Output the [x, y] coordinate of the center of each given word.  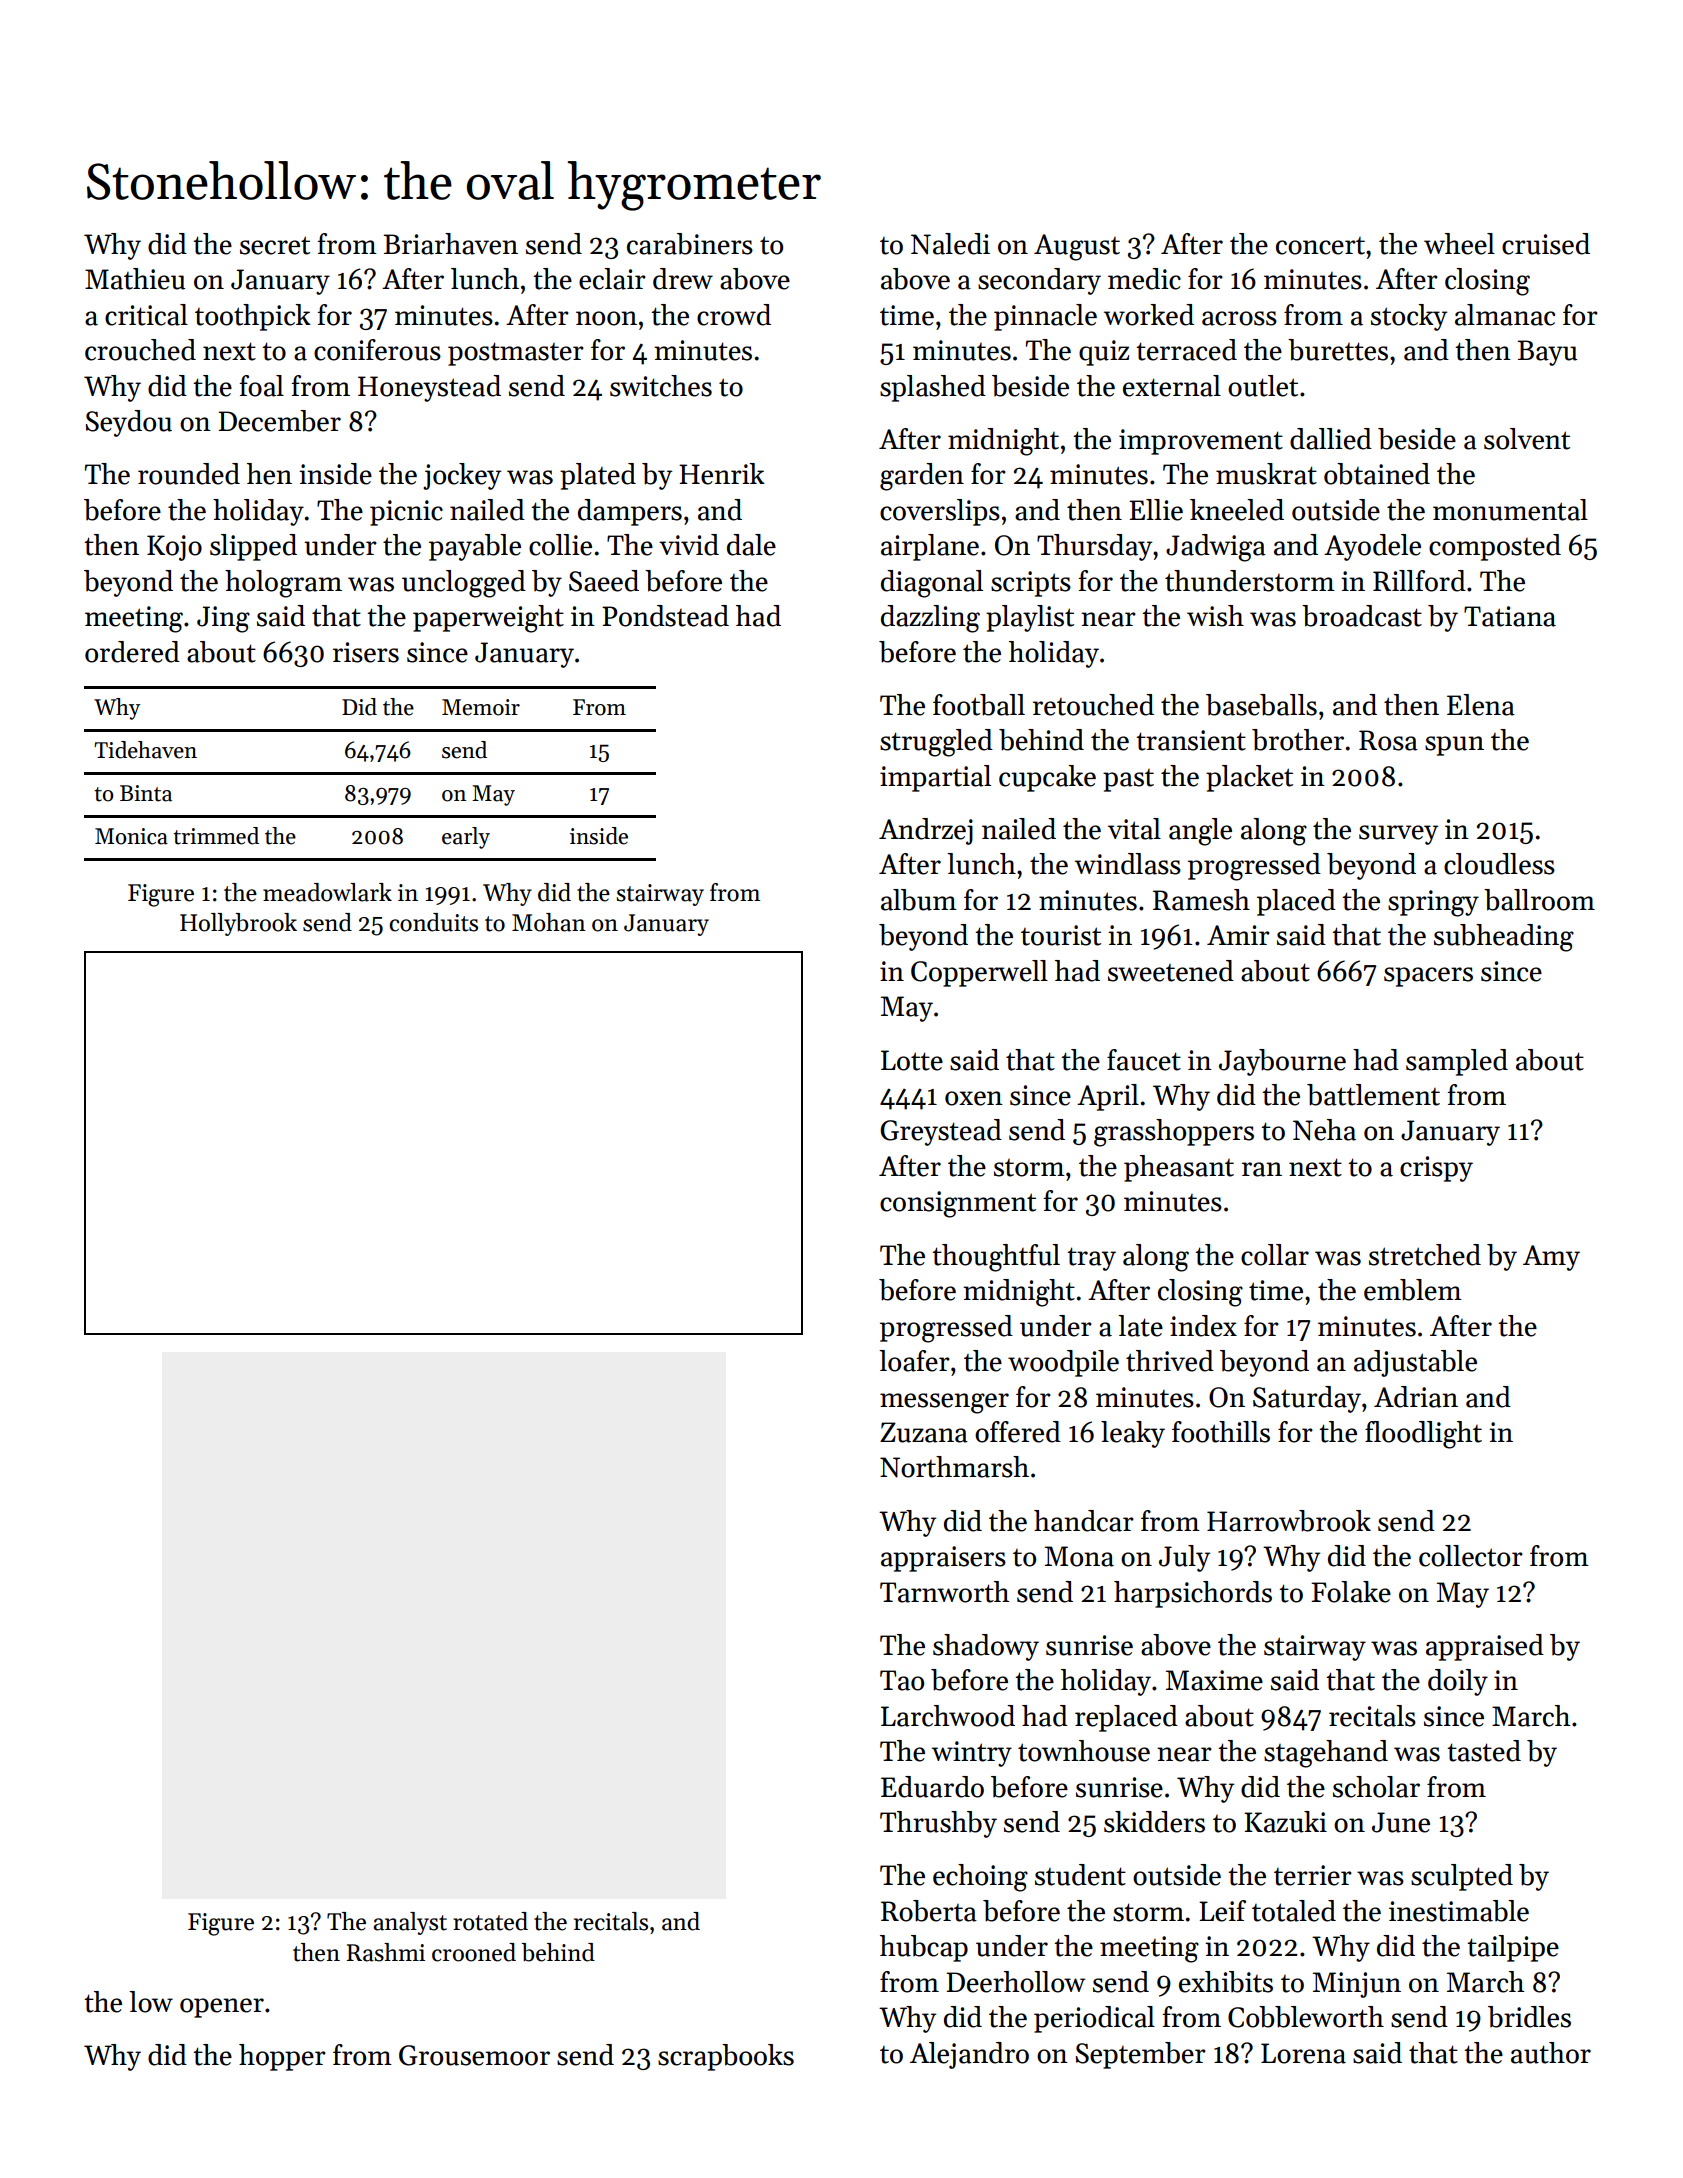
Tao [902, 1680]
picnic [406, 513]
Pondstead [665, 616]
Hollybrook [238, 924]
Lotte [912, 1060]
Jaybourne [1282, 1062]
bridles [1529, 2017]
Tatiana [1510, 616]
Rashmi [386, 1952]
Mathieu [135, 279]
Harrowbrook [1289, 1521]
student [1080, 1875]
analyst [410, 1923]
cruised [1546, 244]
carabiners [690, 244]
